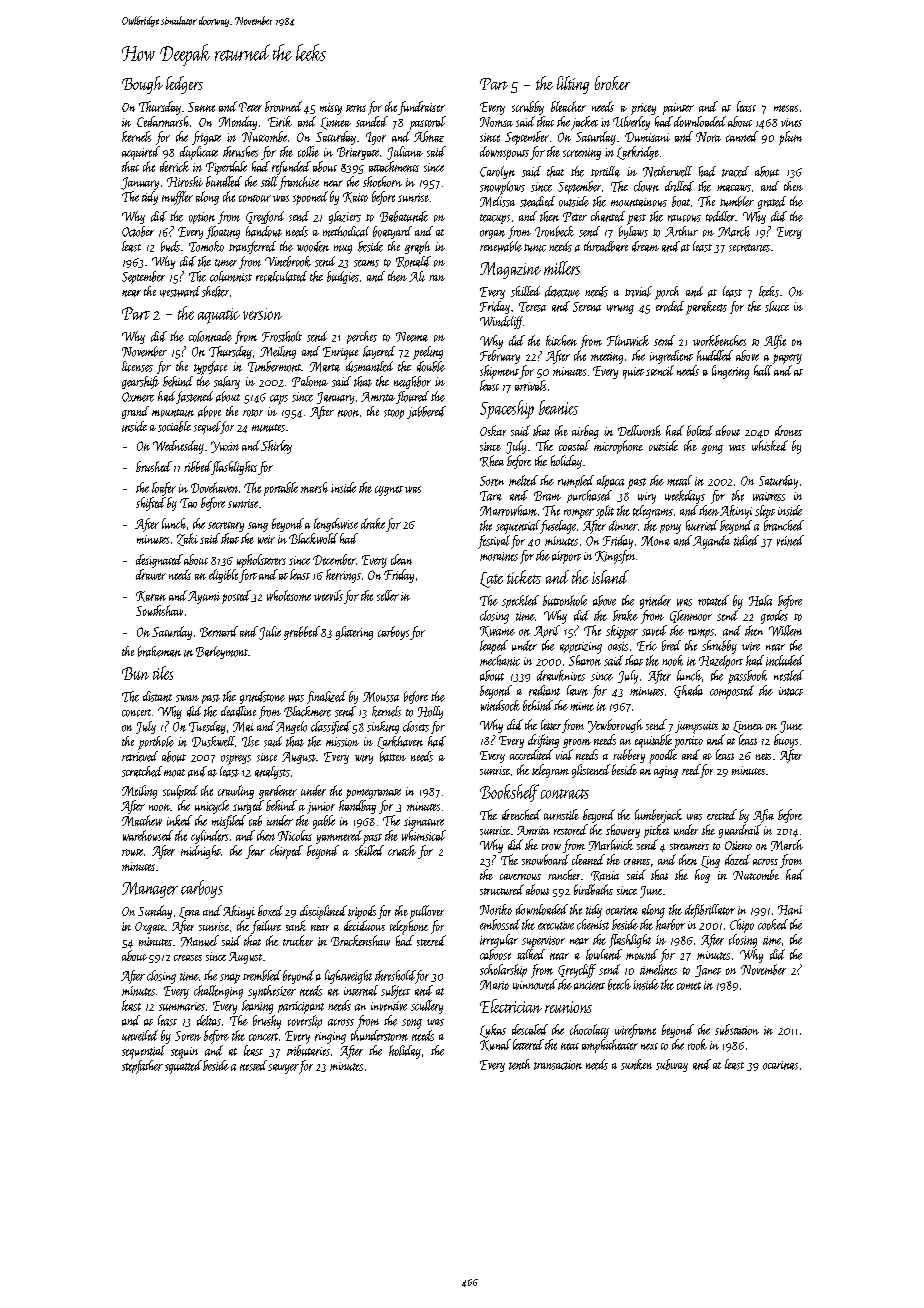 The width and height of the screenshot is (924, 1308). I want to click on fundraiser, so click(421, 108).
